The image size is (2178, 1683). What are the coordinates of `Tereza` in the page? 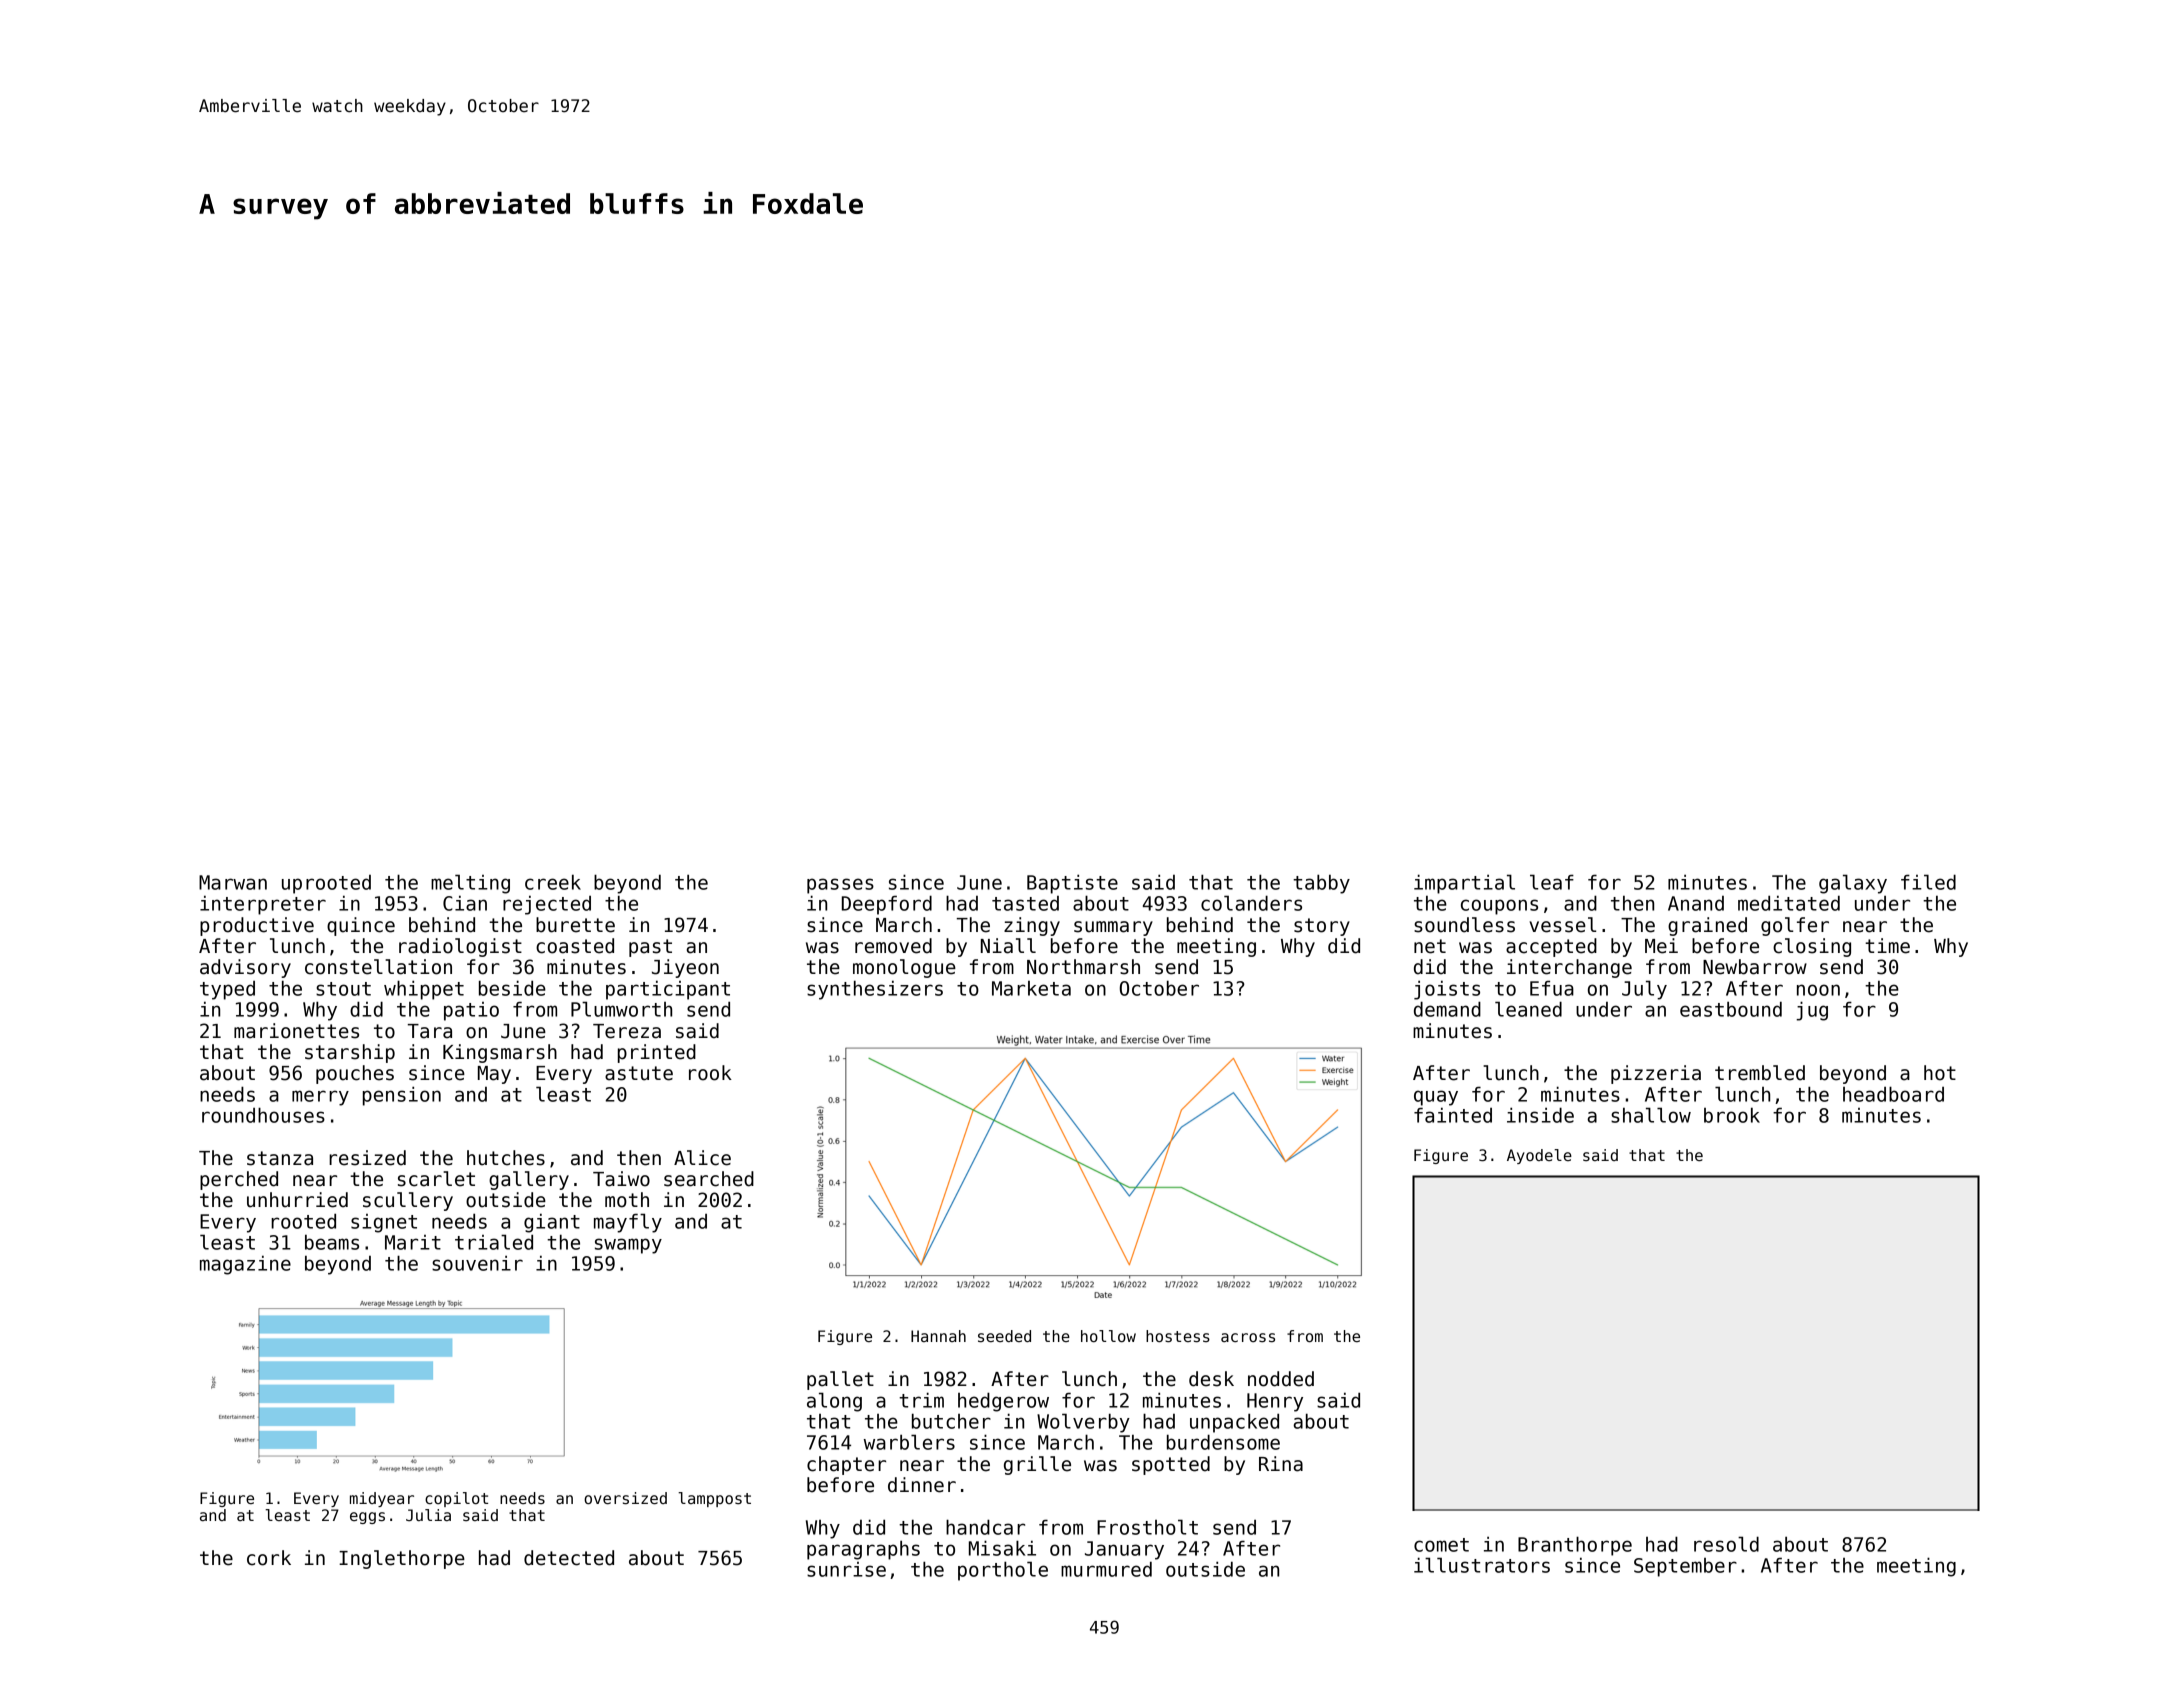 It's located at (627, 1031).
